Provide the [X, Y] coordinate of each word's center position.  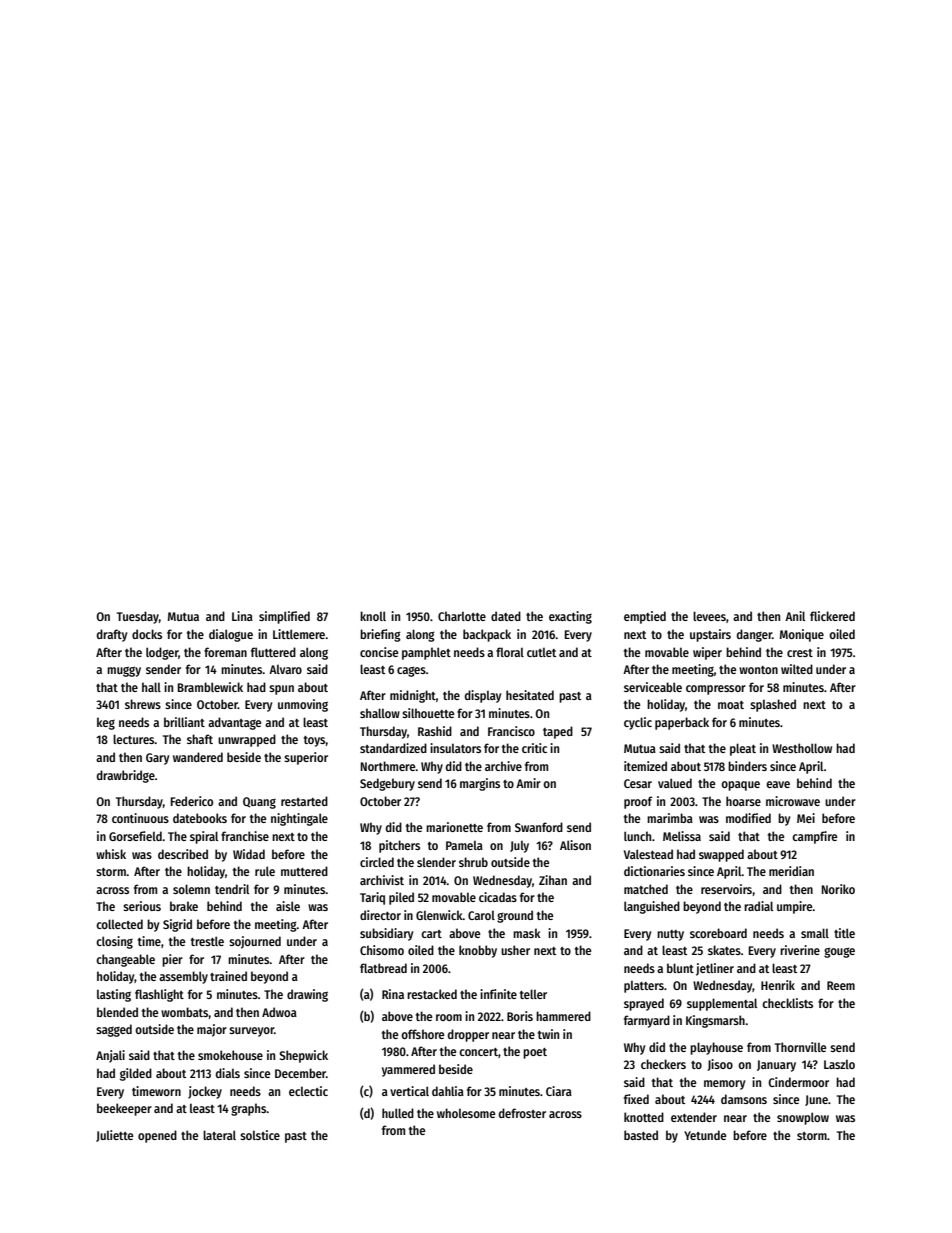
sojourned [255, 942]
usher [515, 950]
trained [228, 976]
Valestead [648, 854]
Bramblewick [210, 687]
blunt [680, 968]
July [519, 847]
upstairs [710, 635]
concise [379, 652]
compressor [716, 690]
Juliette [114, 1136]
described [183, 854]
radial [758, 906]
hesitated [530, 695]
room [449, 1017]
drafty [112, 635]
